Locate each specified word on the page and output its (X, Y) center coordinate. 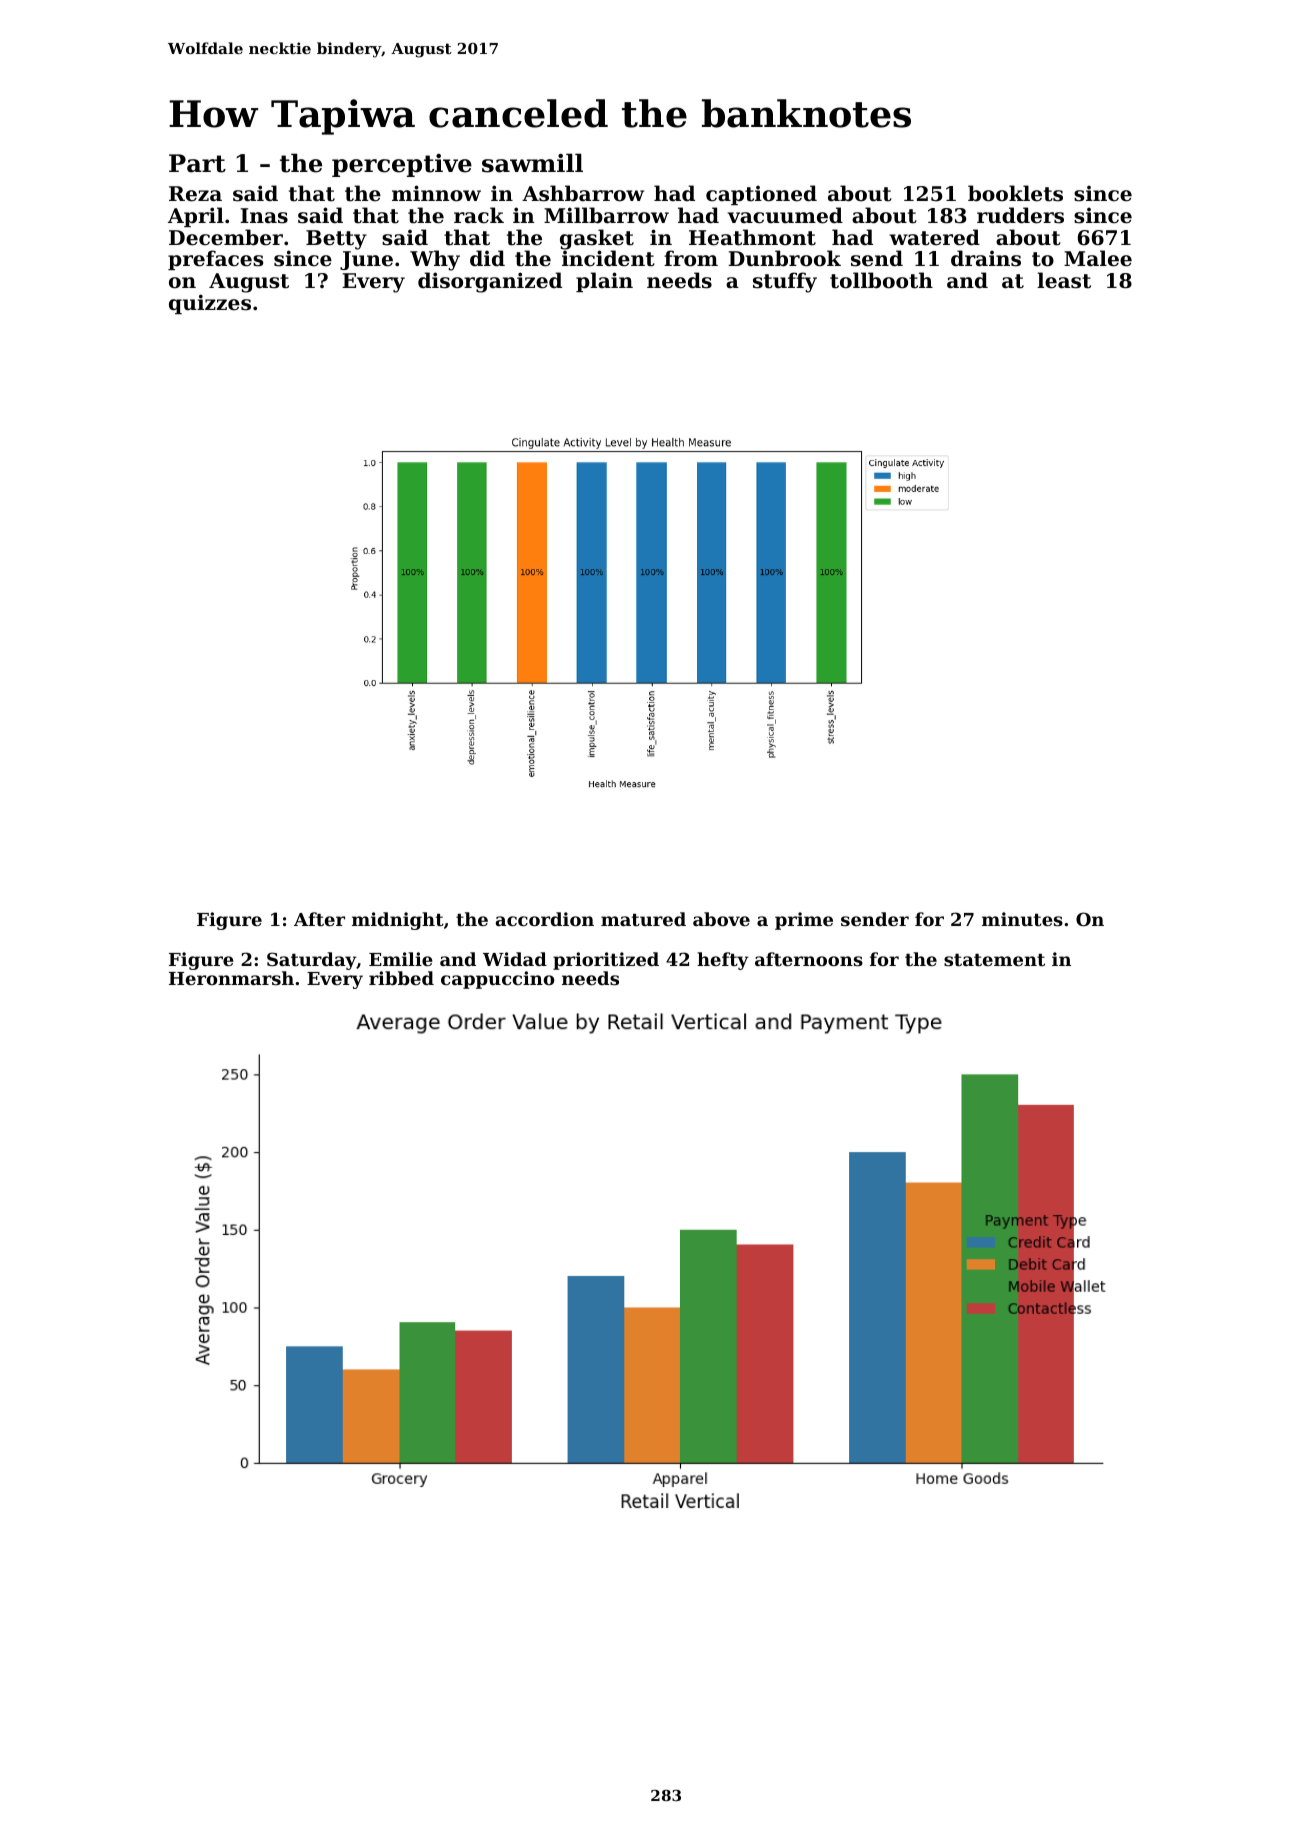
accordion (545, 919)
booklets (1015, 193)
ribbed (401, 978)
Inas (264, 216)
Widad (515, 959)
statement (994, 960)
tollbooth (881, 280)
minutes (1022, 919)
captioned (761, 195)
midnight (398, 921)
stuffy (785, 282)
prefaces (215, 260)
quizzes (210, 304)
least (1064, 280)
